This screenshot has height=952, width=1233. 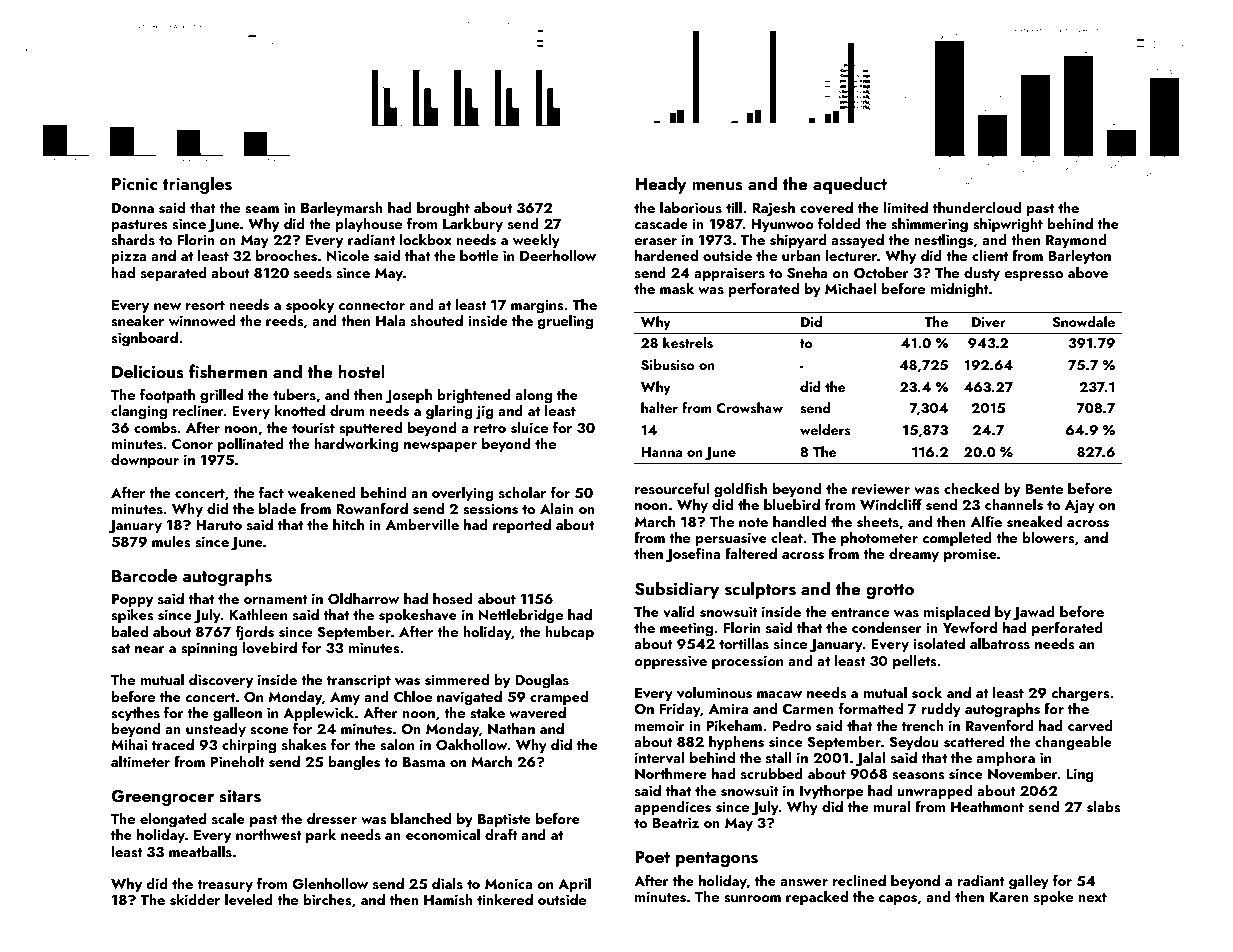 What do you see at coordinates (688, 343) in the screenshot?
I see `kestrels` at bounding box center [688, 343].
